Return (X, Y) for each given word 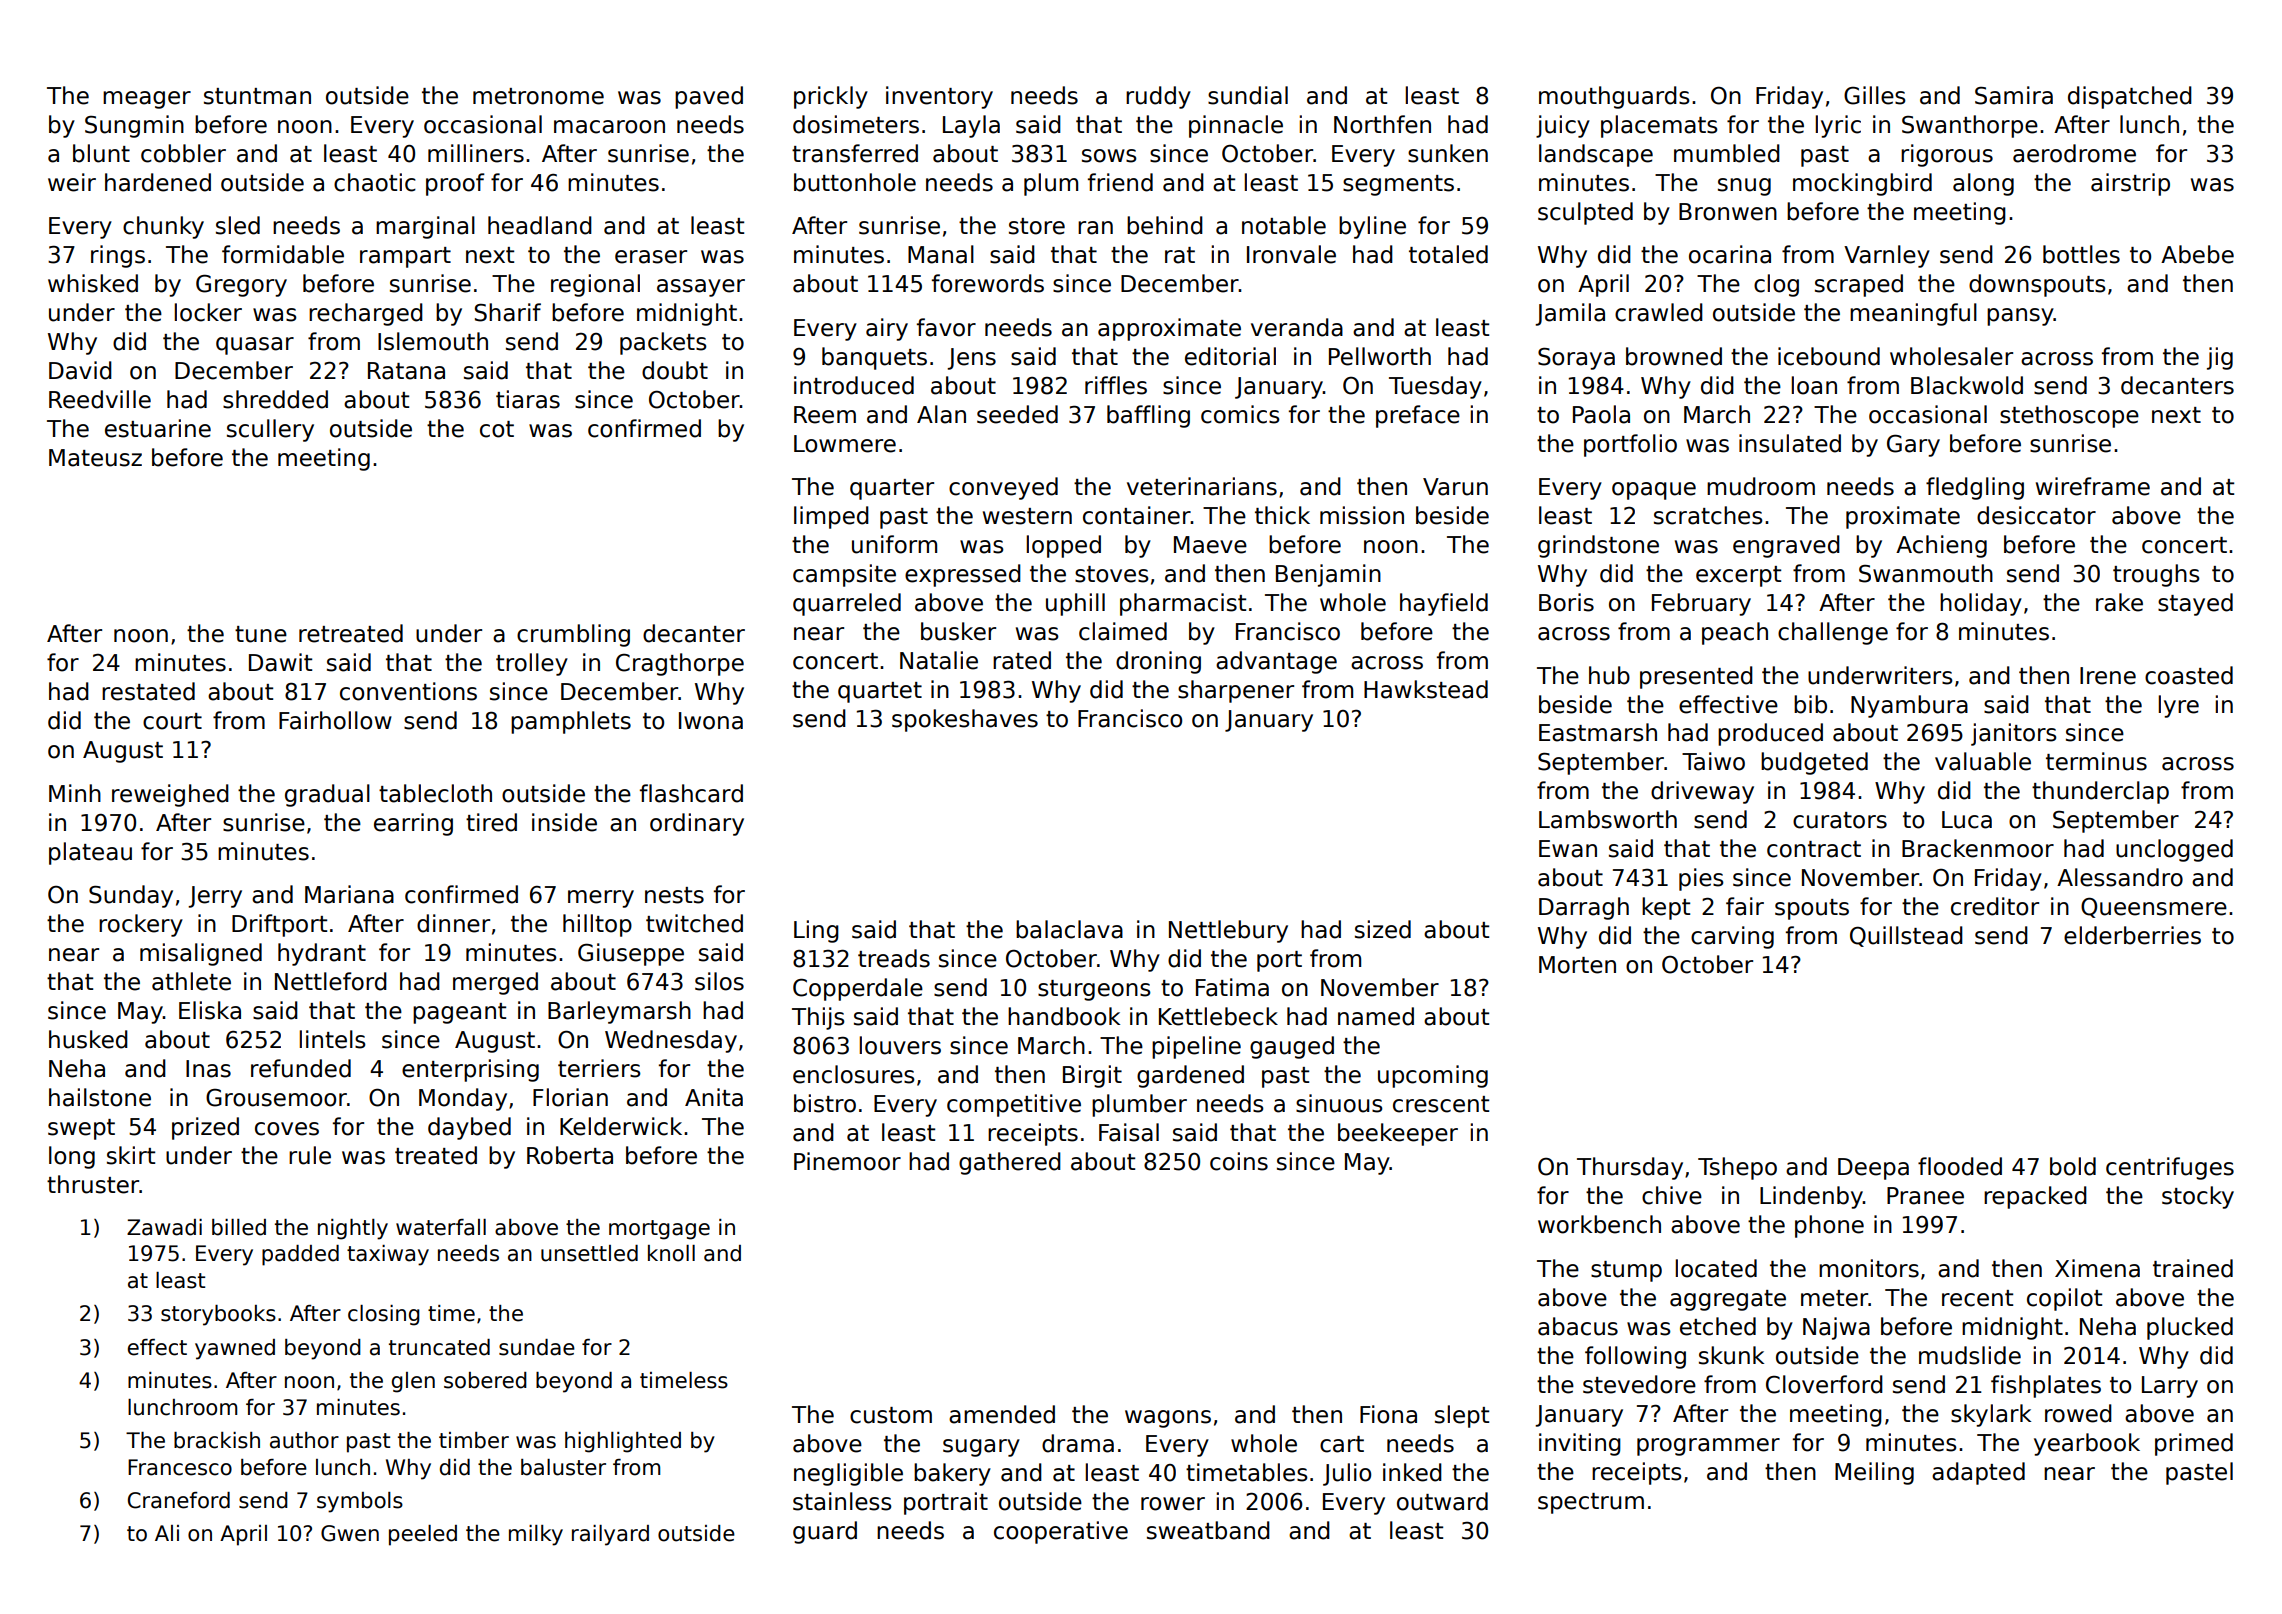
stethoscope (2069, 416)
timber (474, 1440)
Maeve (1210, 545)
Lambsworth (1608, 819)
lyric (1838, 126)
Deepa (1873, 1169)
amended (1002, 1414)
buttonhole (855, 182)
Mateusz (95, 458)
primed (2194, 1444)
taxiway (388, 1255)
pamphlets (571, 722)
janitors (2014, 734)
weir (72, 182)
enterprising (470, 1070)
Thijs (818, 1018)
